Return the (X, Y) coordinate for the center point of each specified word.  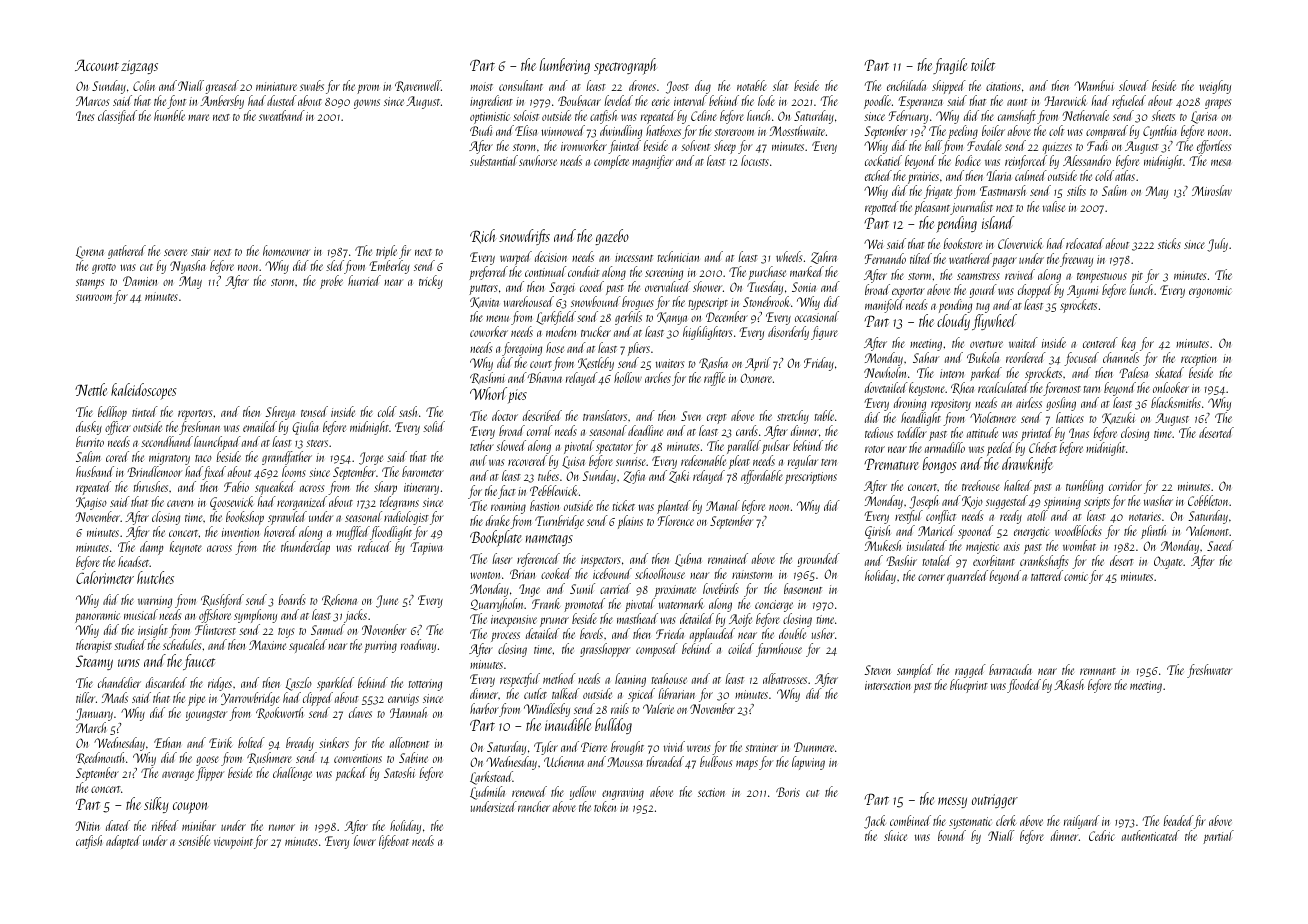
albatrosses (785, 678)
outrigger (995, 801)
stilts (1076, 190)
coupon (191, 807)
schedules (182, 644)
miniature (276, 86)
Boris (788, 792)
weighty (1215, 87)
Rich (483, 236)
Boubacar (579, 100)
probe (331, 282)
